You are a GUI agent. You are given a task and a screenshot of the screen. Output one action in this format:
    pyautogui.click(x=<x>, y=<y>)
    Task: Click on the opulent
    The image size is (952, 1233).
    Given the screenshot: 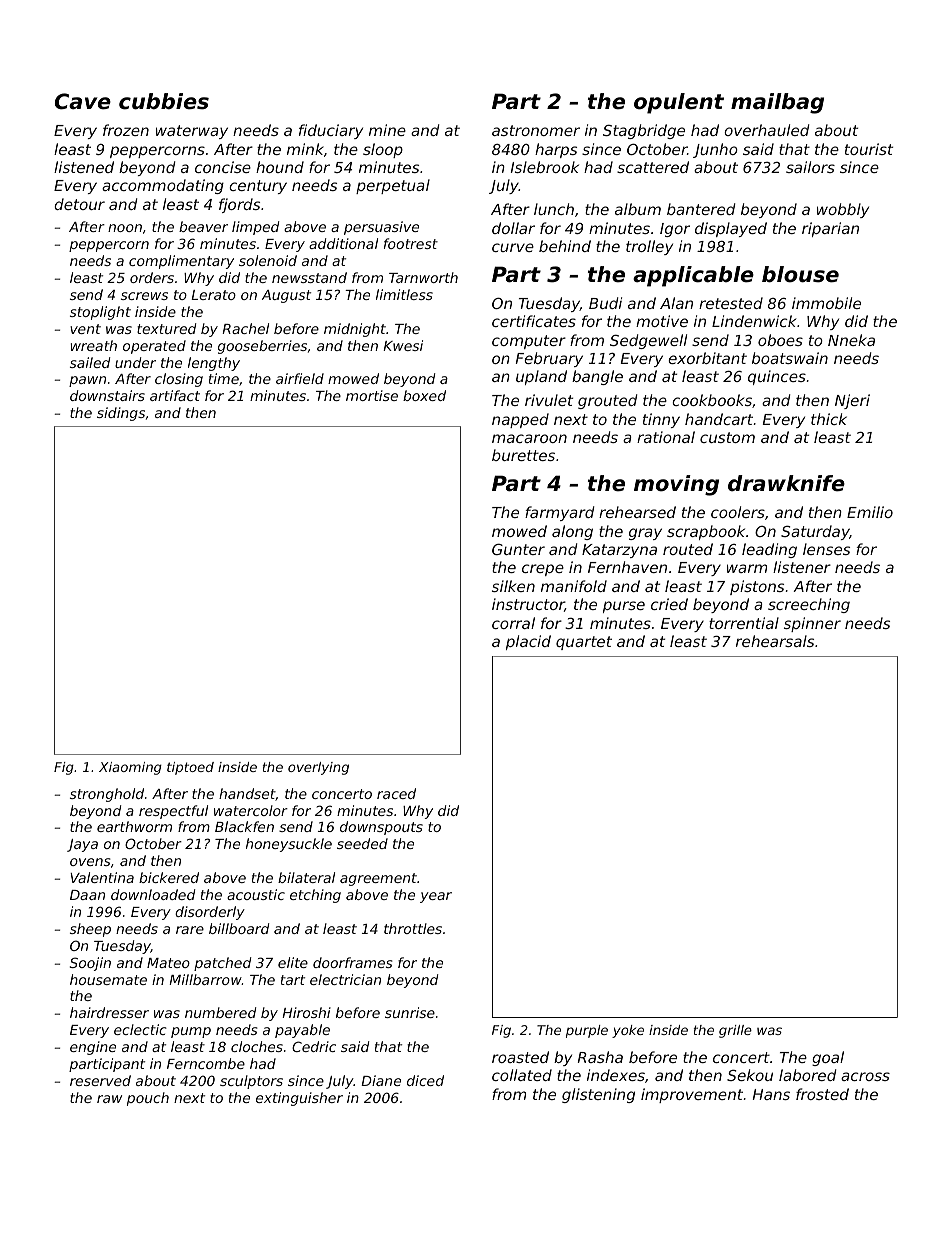 What is the action you would take?
    pyautogui.click(x=679, y=103)
